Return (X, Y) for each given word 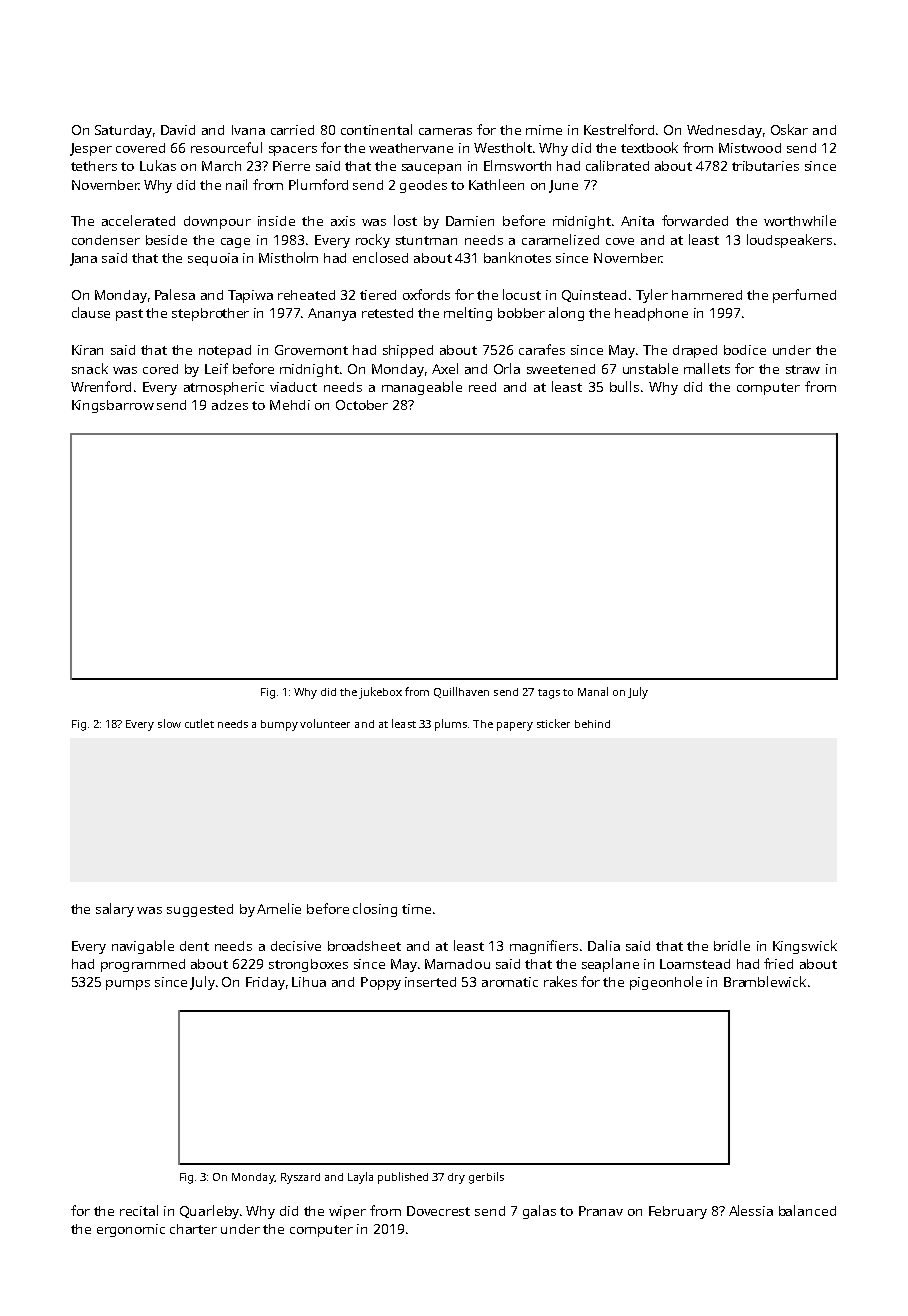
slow (169, 723)
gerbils (486, 1178)
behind (592, 724)
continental (376, 129)
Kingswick (805, 947)
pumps (128, 985)
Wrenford (101, 386)
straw (803, 369)
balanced (807, 1210)
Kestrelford (619, 129)
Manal (593, 691)
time (416, 909)
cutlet (199, 723)
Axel (445, 368)
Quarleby (209, 1212)
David (178, 130)
